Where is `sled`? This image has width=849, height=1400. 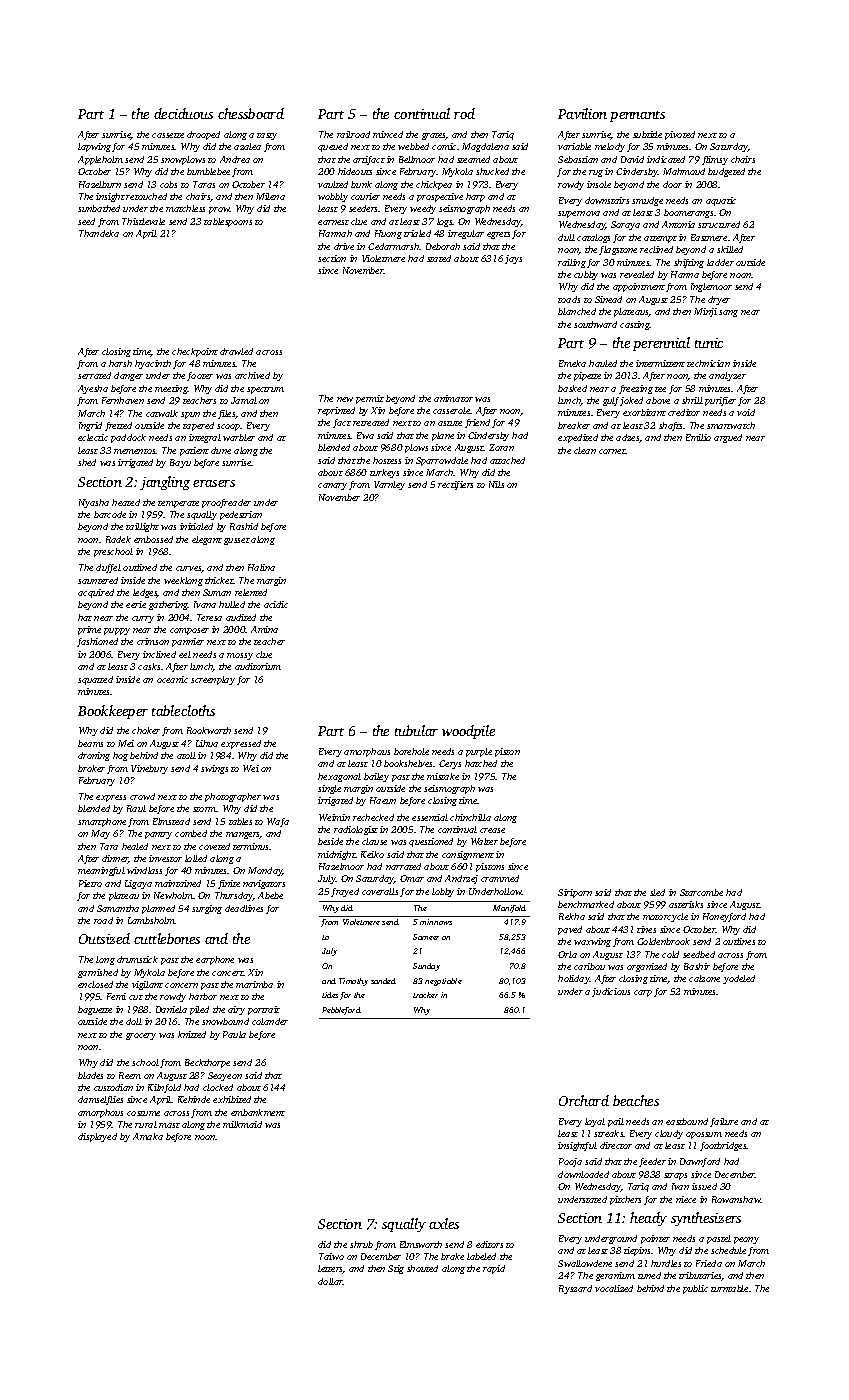 sled is located at coordinates (657, 892).
